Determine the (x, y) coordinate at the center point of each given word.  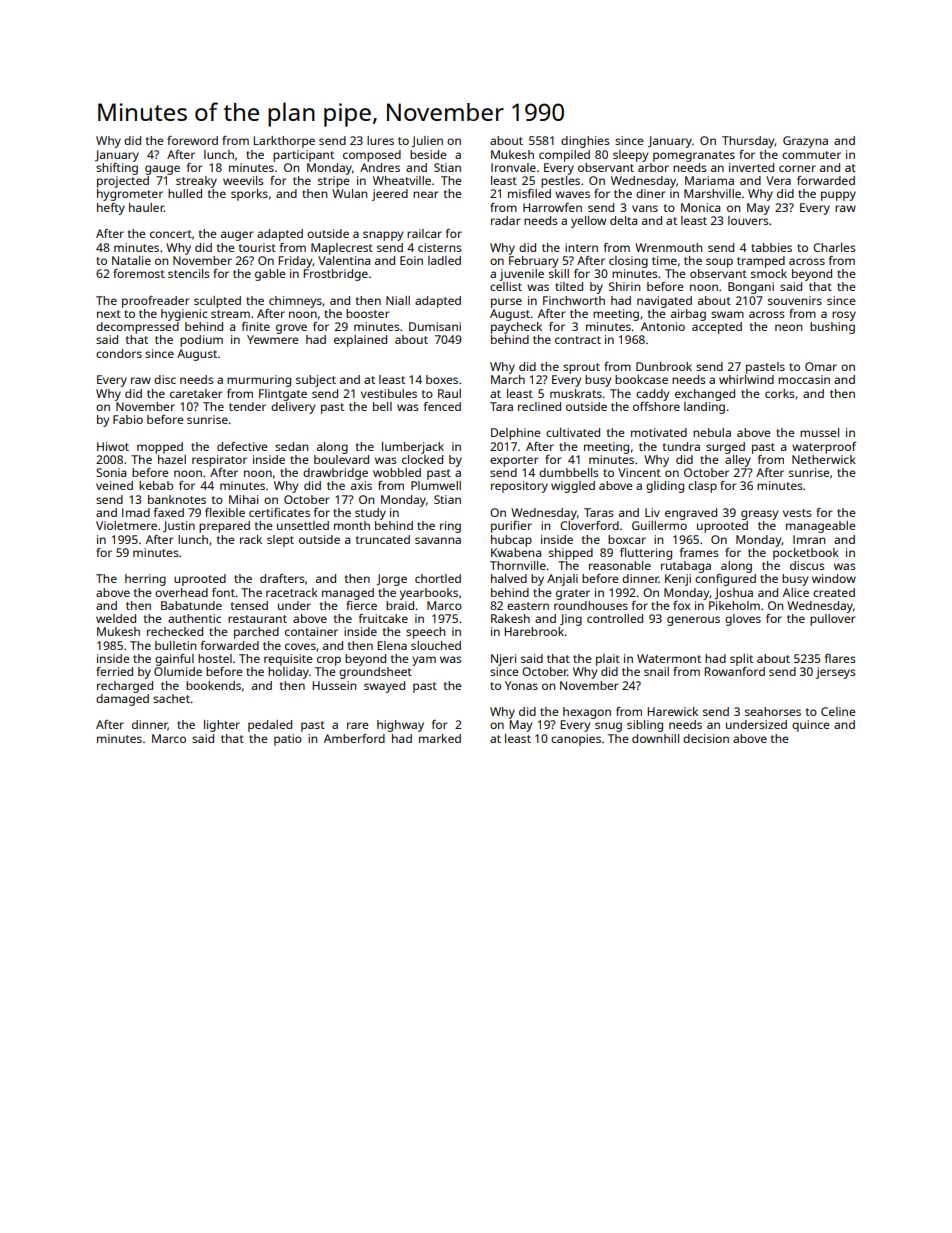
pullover (832, 620)
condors (119, 353)
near (425, 194)
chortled (438, 578)
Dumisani (435, 326)
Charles (834, 247)
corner (797, 168)
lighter (222, 726)
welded (116, 618)
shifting (117, 169)
